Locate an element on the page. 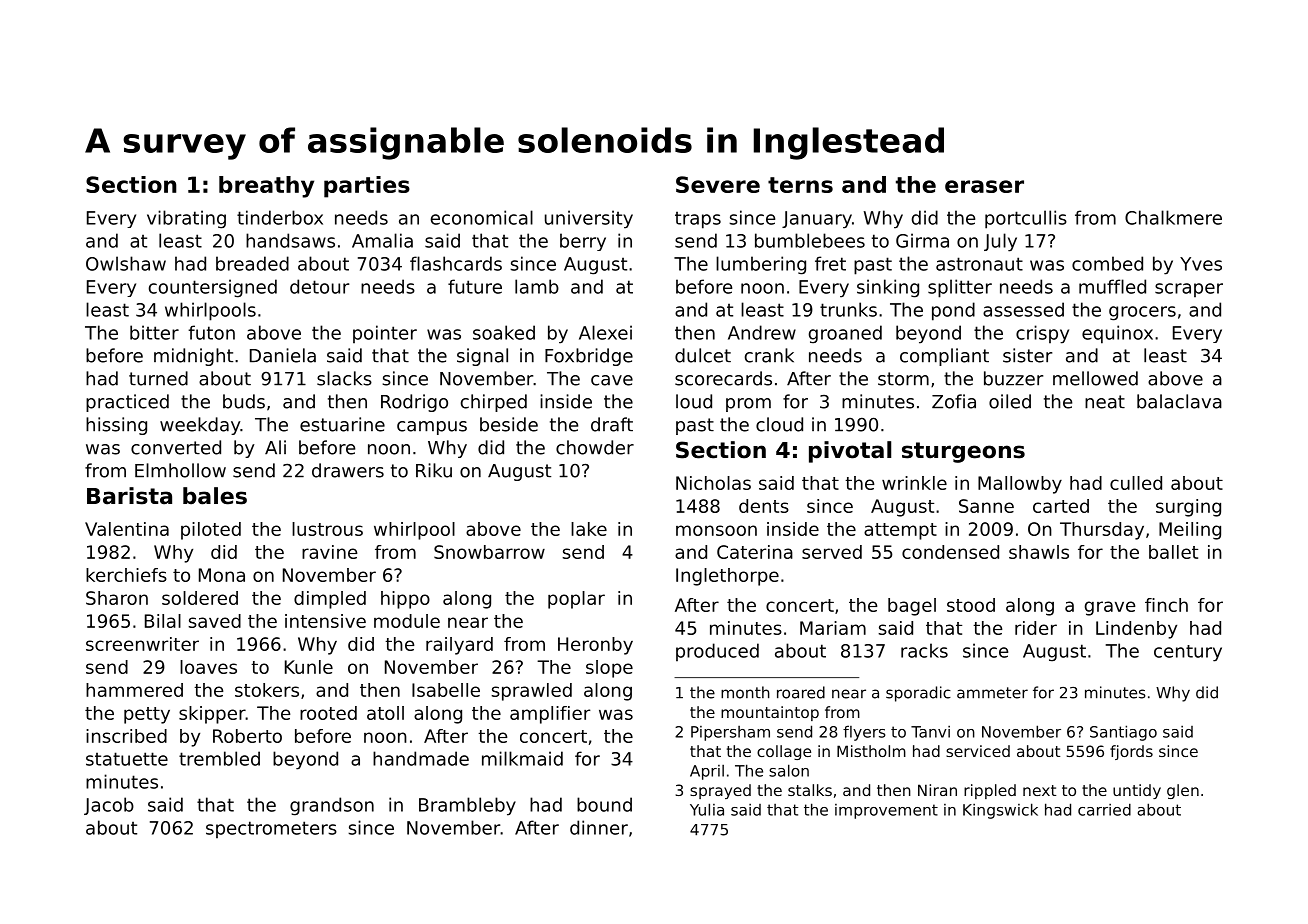 This image has height=924, width=1308. screenwriter is located at coordinates (142, 644).
